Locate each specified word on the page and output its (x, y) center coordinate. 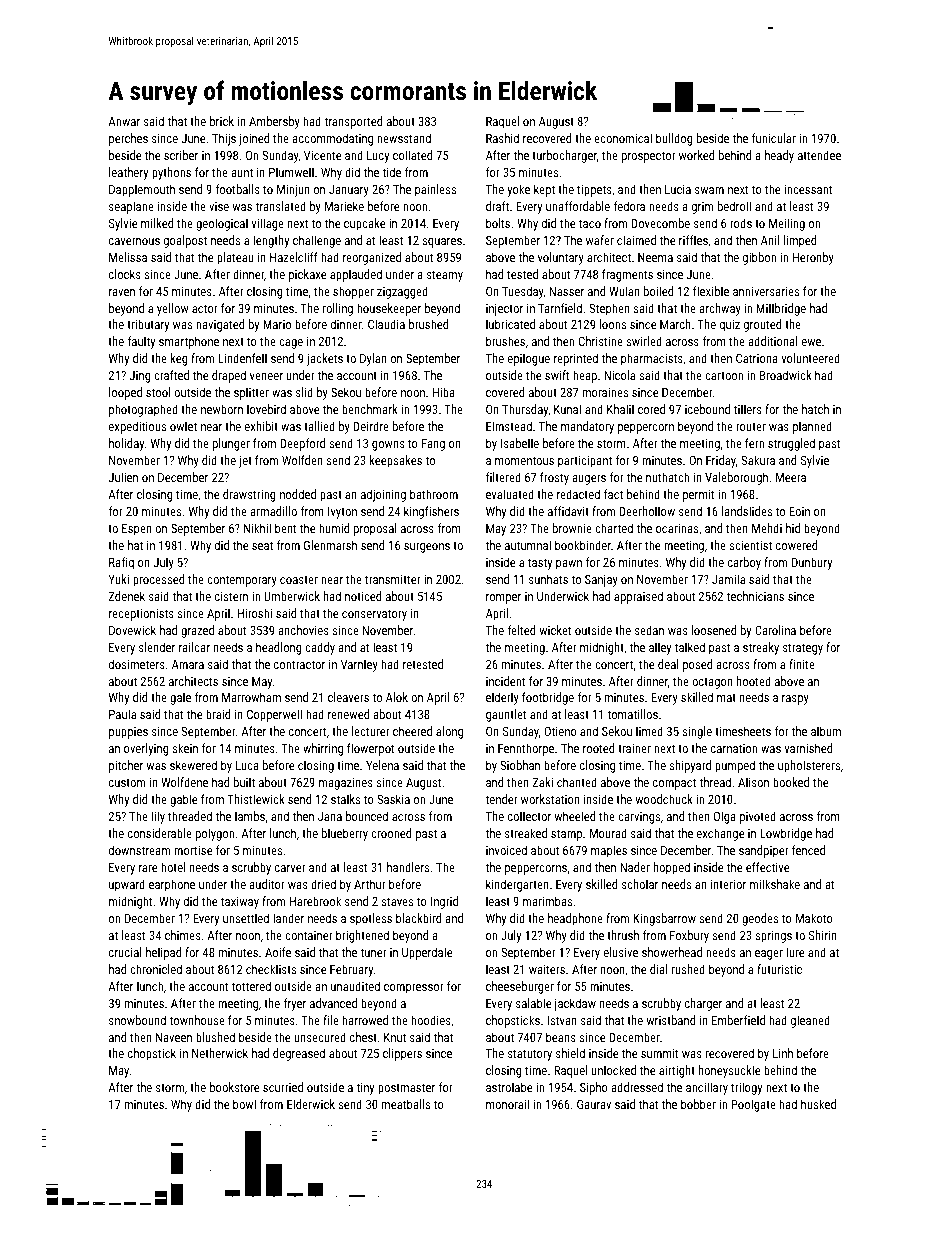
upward (127, 885)
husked (818, 1104)
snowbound (137, 1020)
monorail (507, 1104)
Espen (137, 530)
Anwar (124, 121)
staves (397, 901)
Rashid (502, 138)
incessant (808, 189)
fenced (808, 850)
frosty (554, 478)
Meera (791, 477)
